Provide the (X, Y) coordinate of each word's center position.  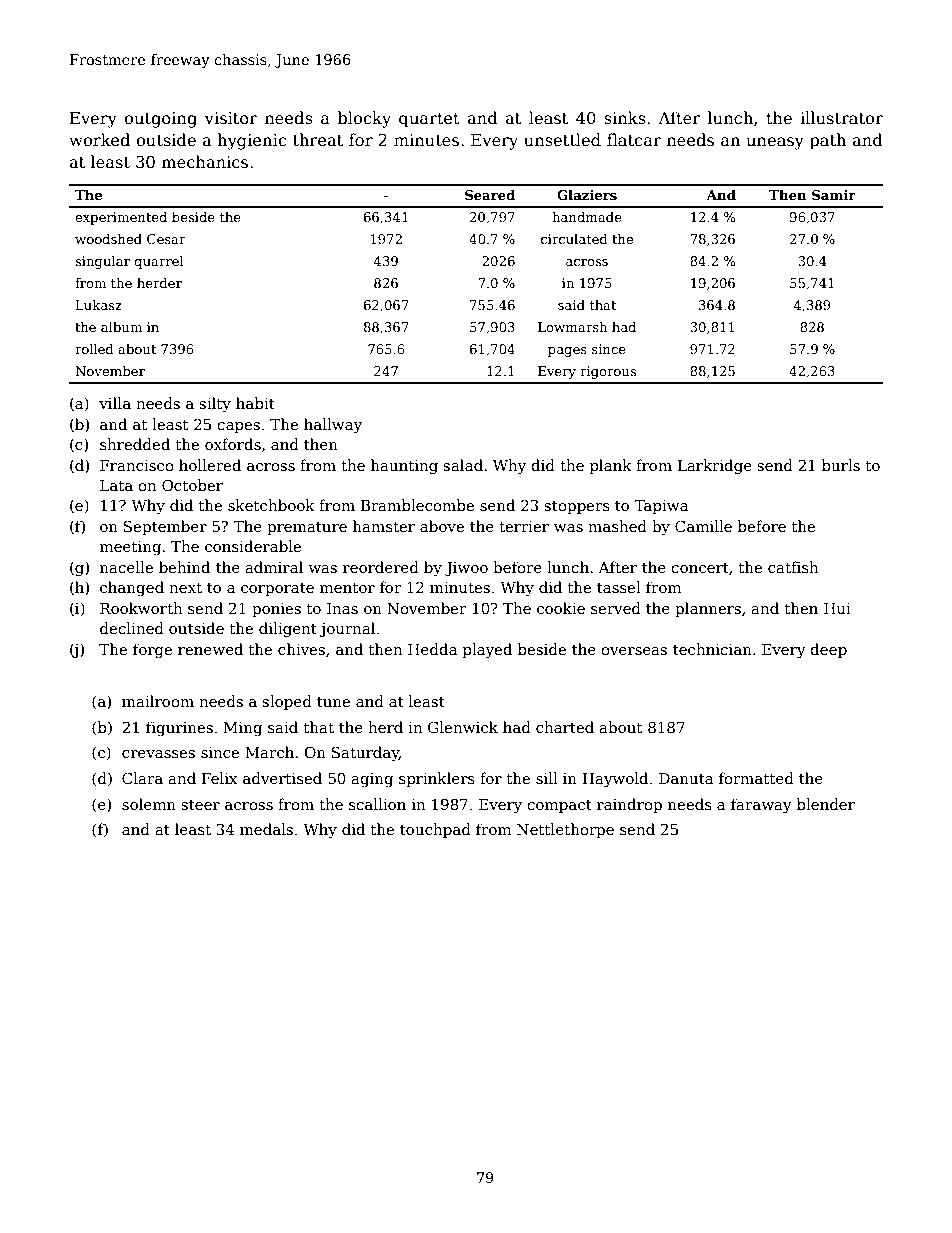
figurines (179, 729)
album (121, 327)
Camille (703, 526)
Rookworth (141, 608)
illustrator (841, 118)
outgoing (160, 120)
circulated (574, 239)
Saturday (365, 754)
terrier (524, 526)
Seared (490, 195)
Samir (834, 195)
